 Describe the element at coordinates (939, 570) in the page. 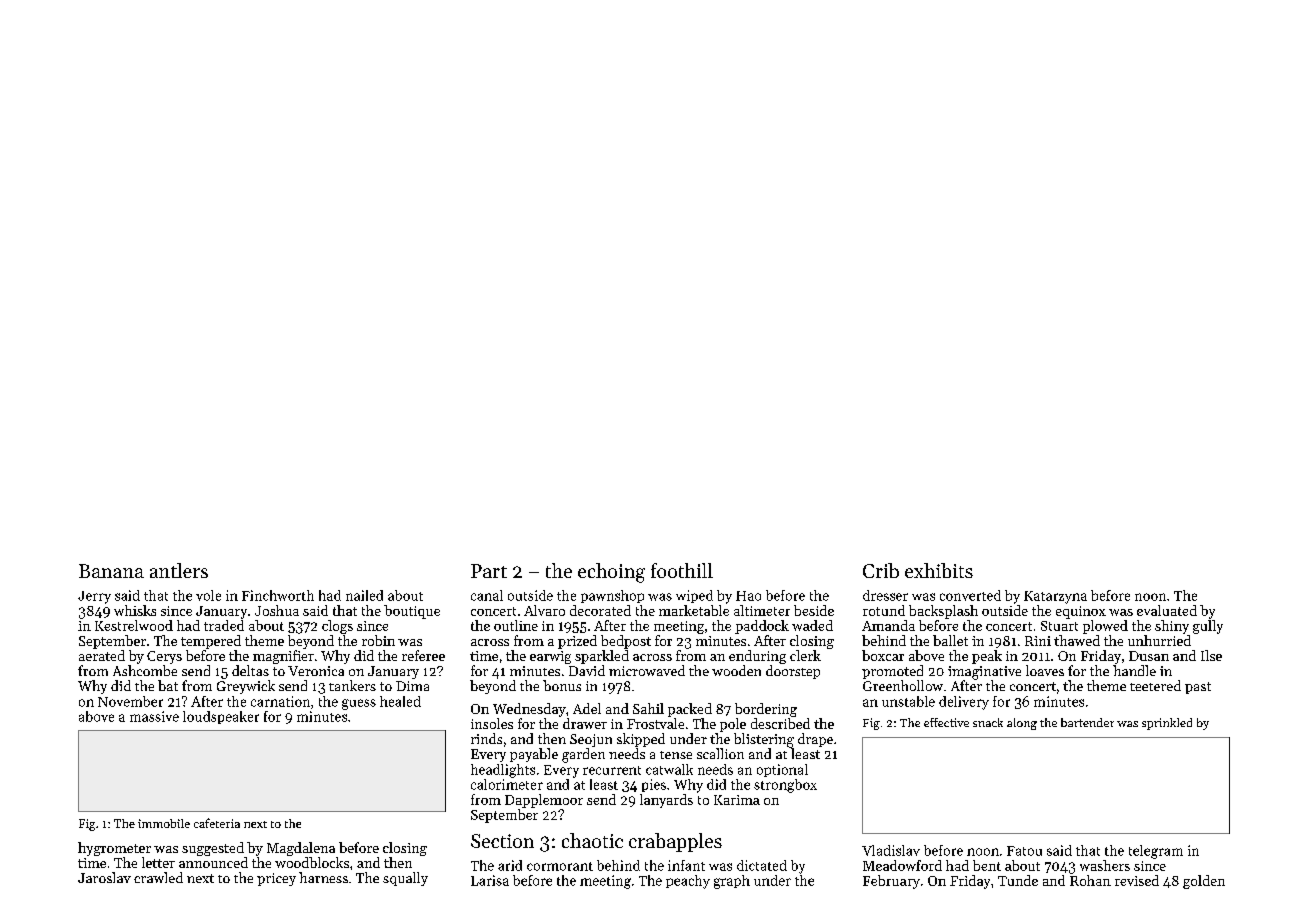

I see `exhibits` at that location.
